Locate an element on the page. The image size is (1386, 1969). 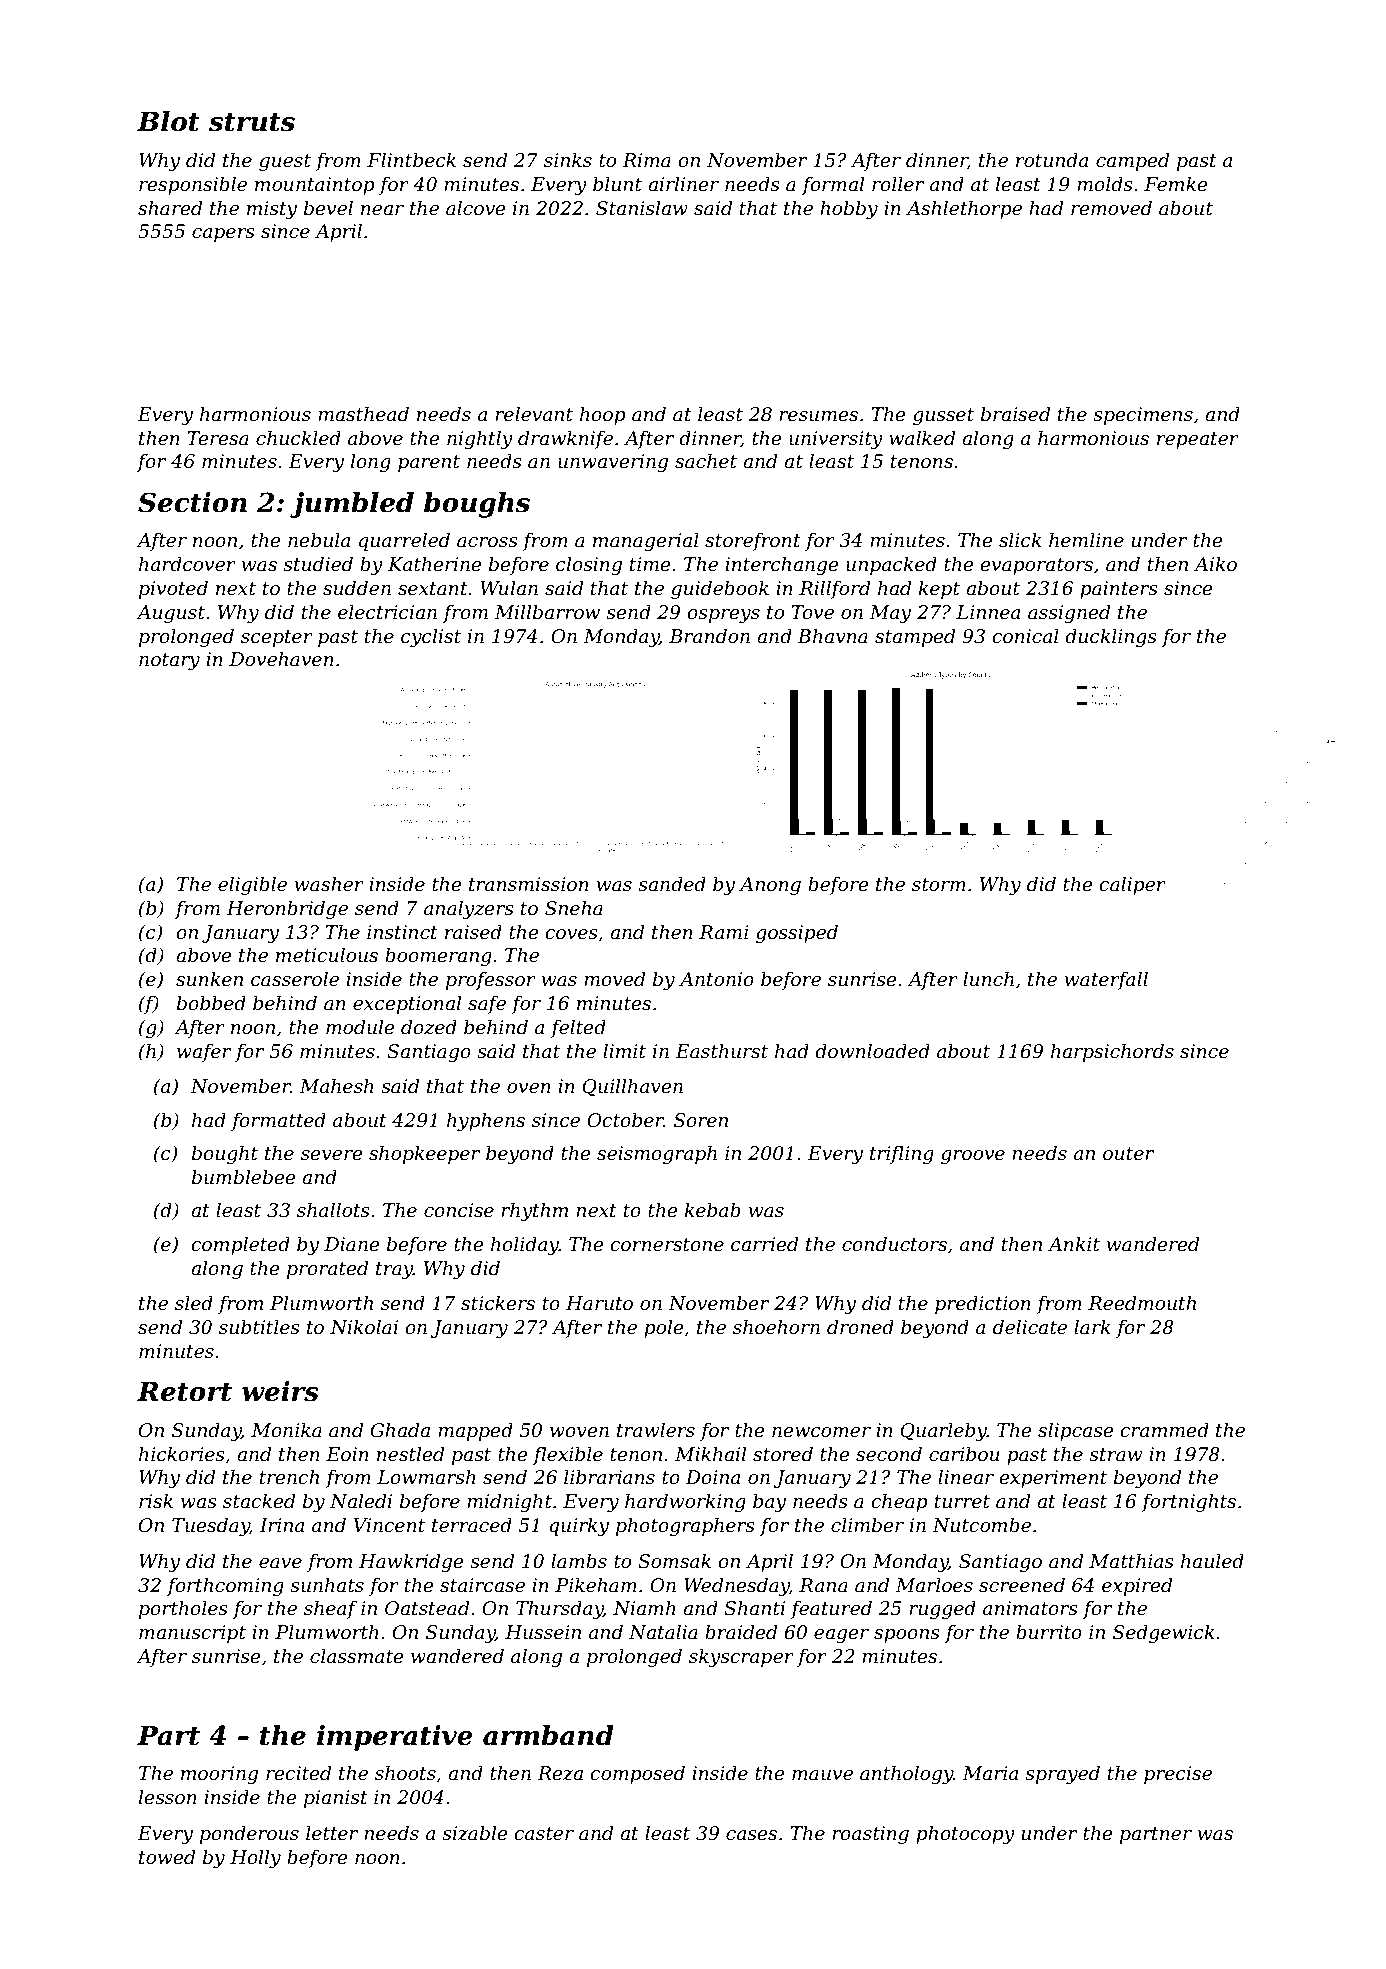
rotunda is located at coordinates (1052, 160).
